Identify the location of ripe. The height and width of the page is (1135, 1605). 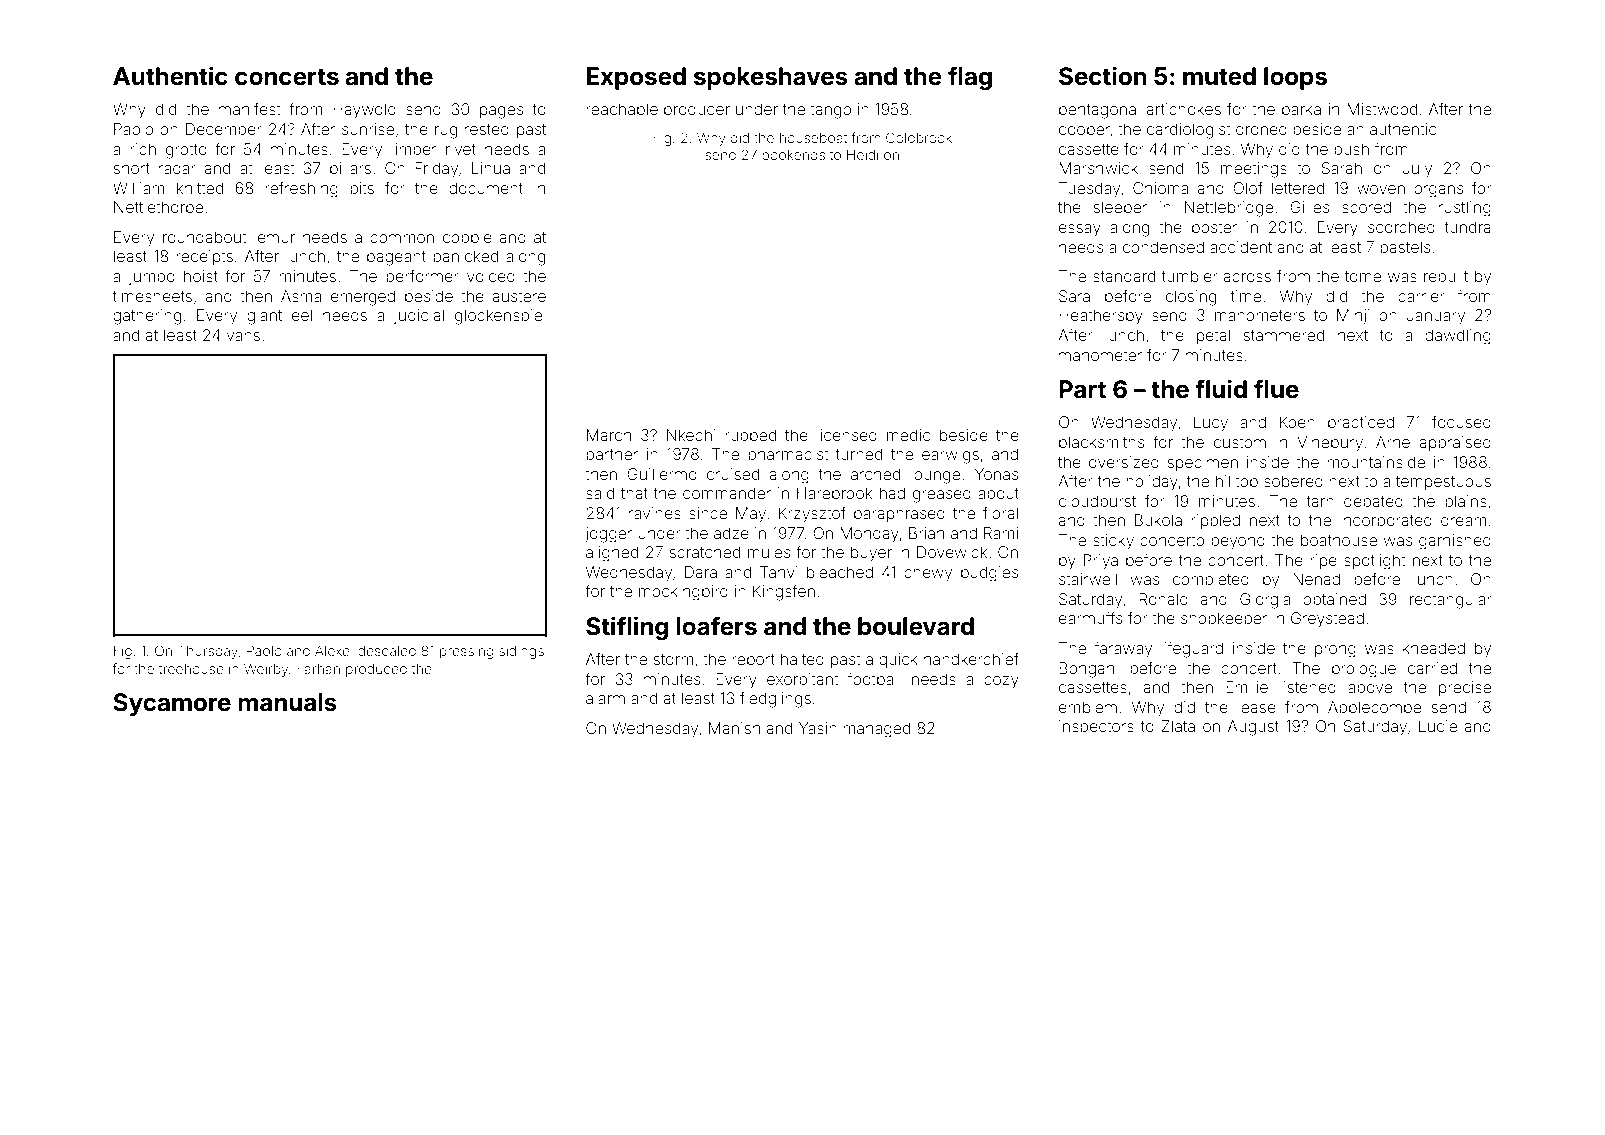
(1323, 561).
